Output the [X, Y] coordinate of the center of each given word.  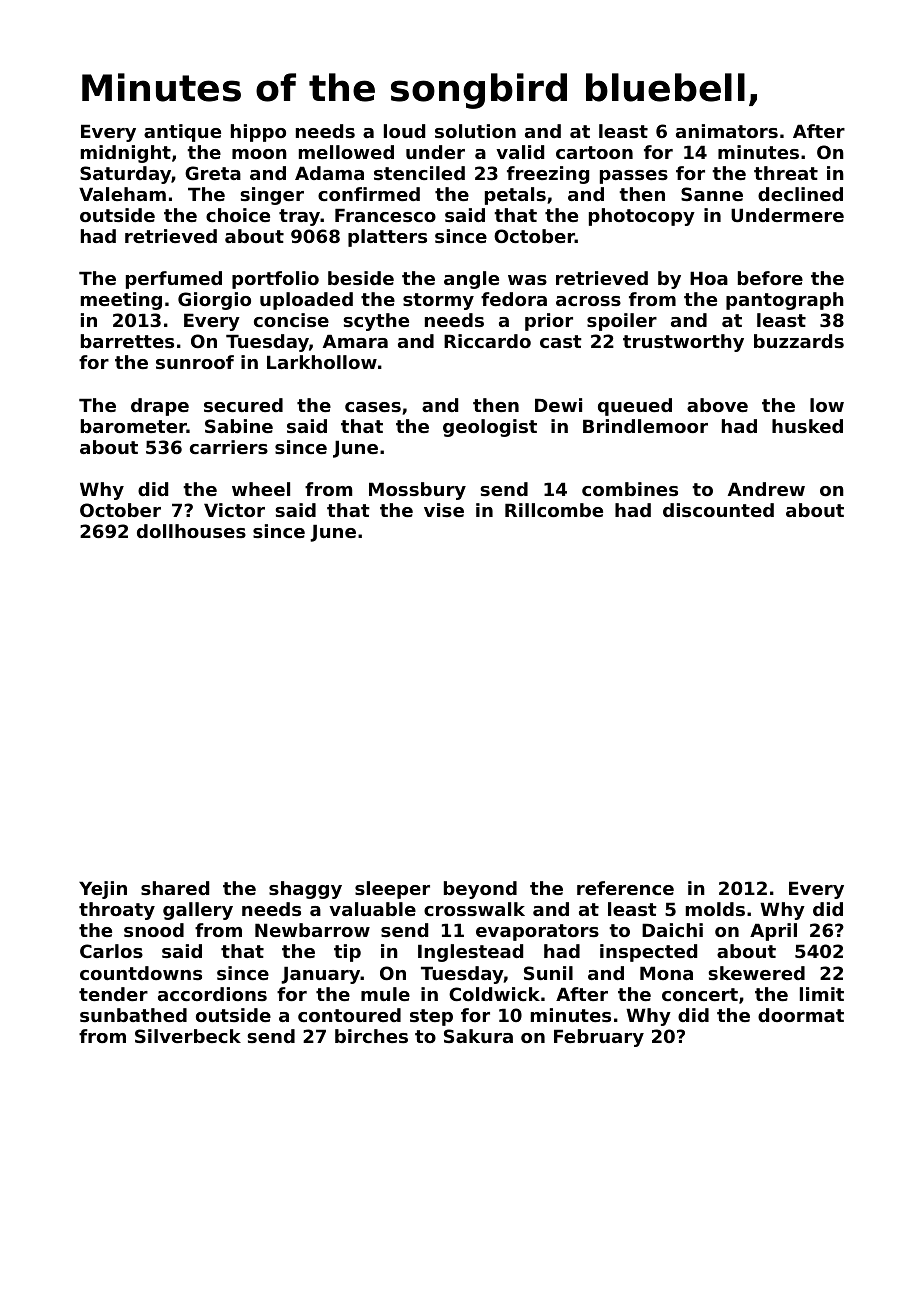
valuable [372, 909]
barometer [134, 426]
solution [475, 131]
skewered [756, 973]
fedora [514, 299]
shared [175, 888]
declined [800, 194]
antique [182, 133]
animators [727, 131]
